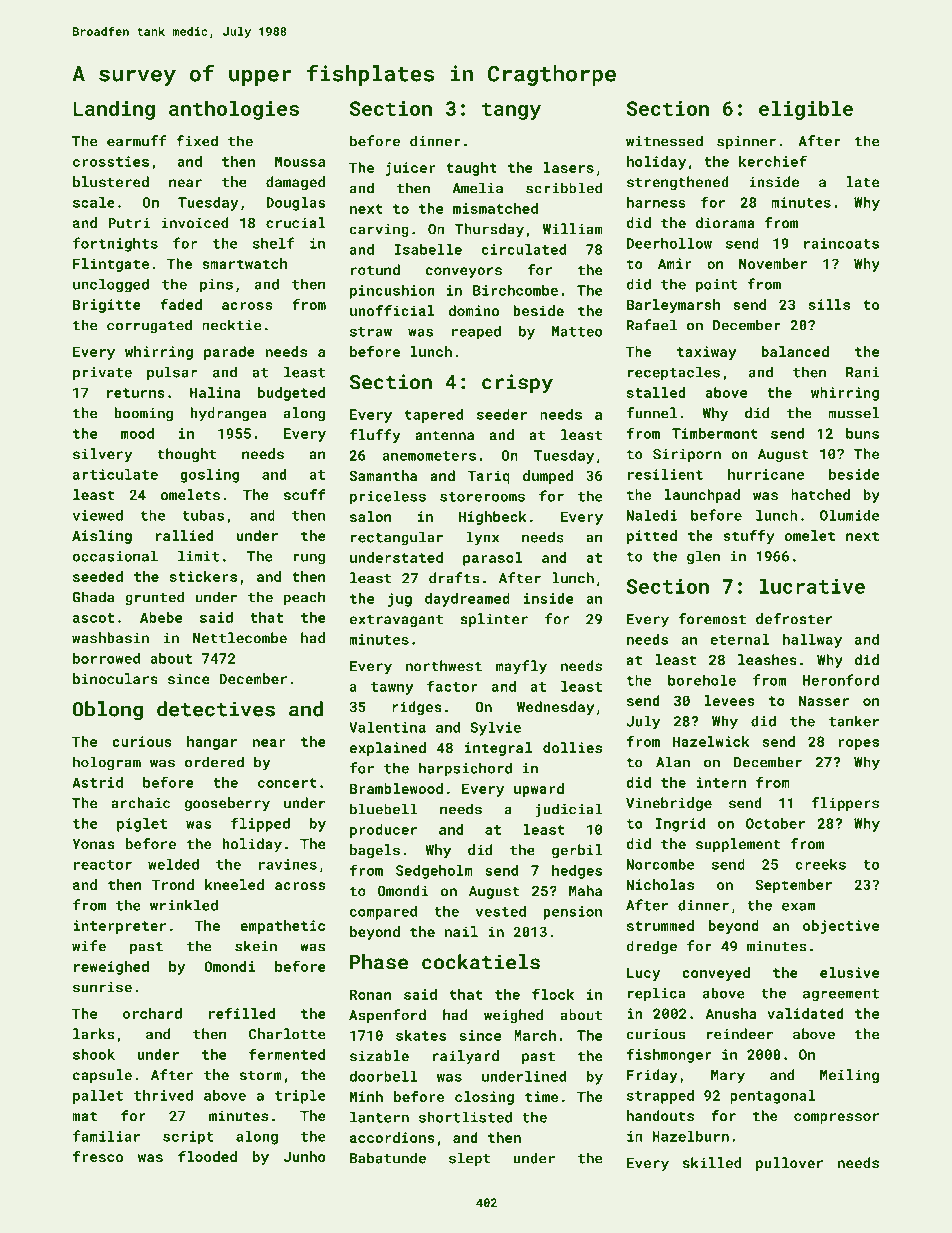  What do you see at coordinates (114, 110) in the screenshot?
I see `Landing` at bounding box center [114, 110].
